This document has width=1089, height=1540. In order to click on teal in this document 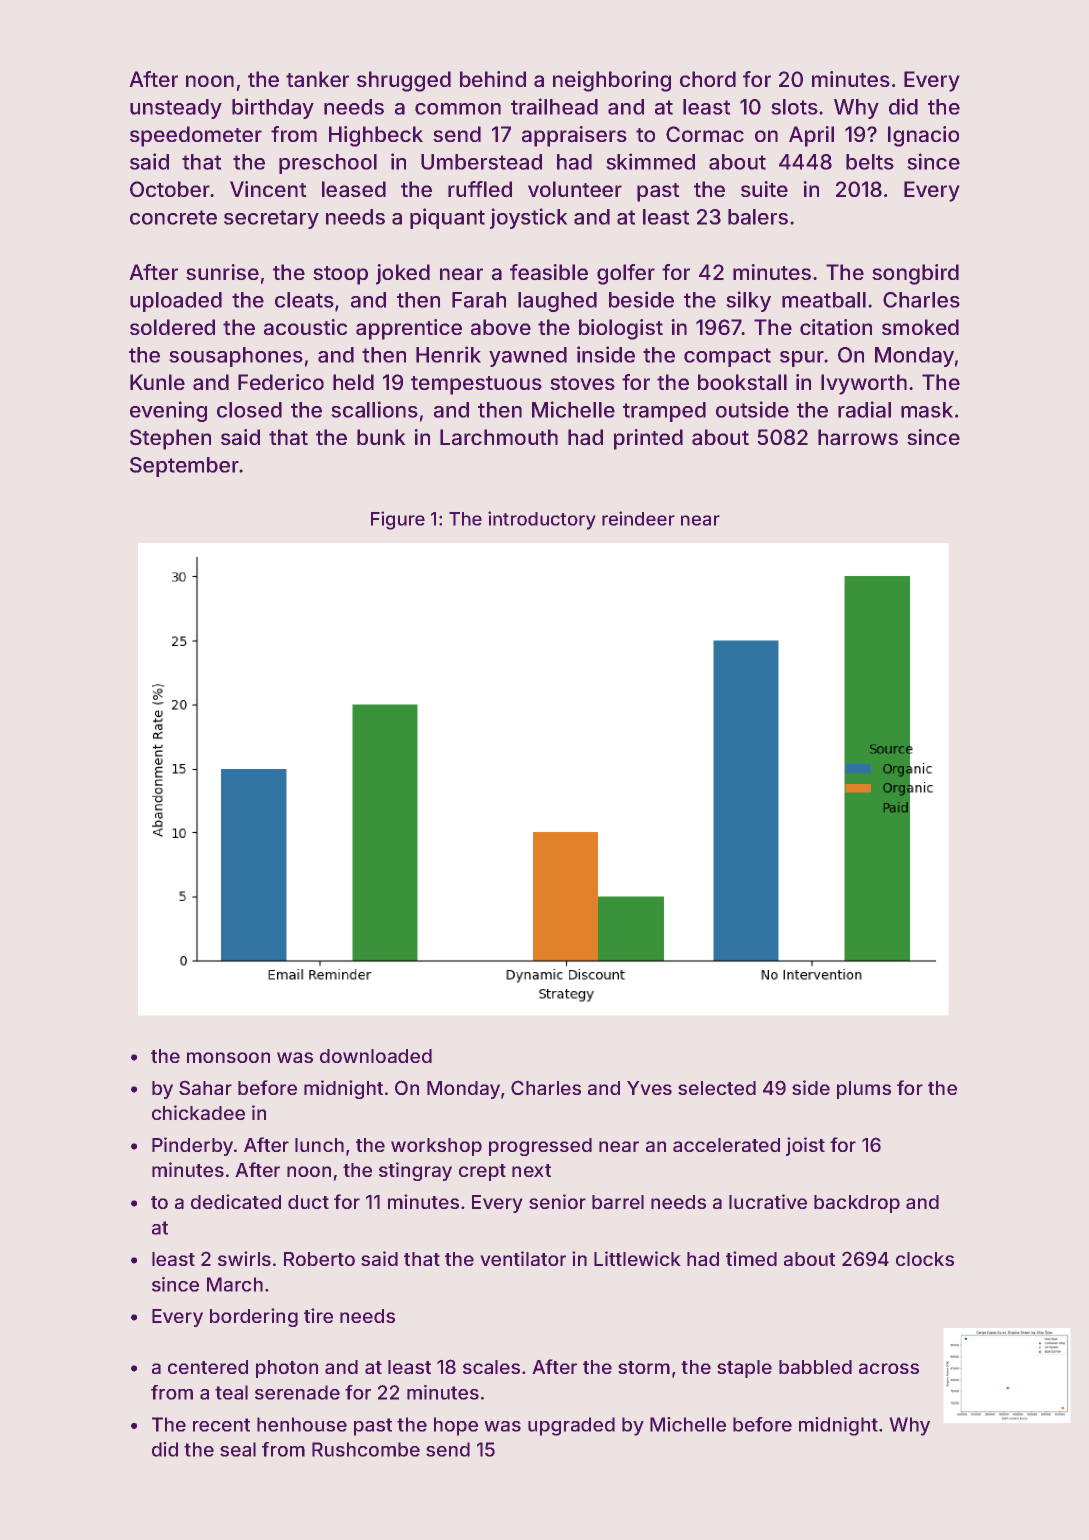, I will do `click(231, 1392)`.
